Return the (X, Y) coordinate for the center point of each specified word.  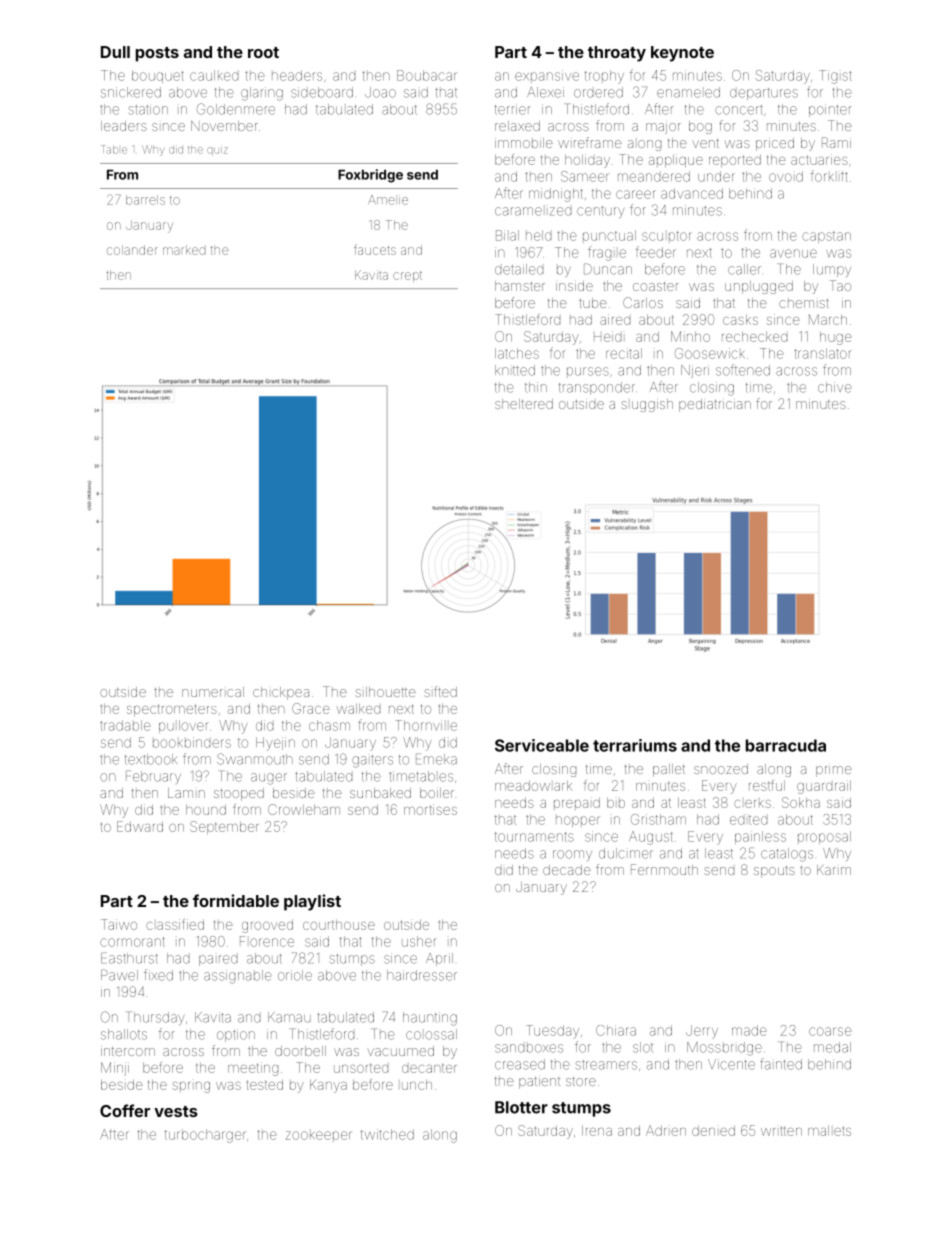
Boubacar (427, 75)
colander (132, 250)
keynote (682, 54)
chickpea (281, 693)
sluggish (647, 405)
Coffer (125, 1110)
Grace (311, 708)
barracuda (786, 745)
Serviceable (542, 745)
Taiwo (119, 924)
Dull (115, 52)
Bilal (507, 235)
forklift (829, 176)
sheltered (524, 404)
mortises (430, 809)
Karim (834, 870)
